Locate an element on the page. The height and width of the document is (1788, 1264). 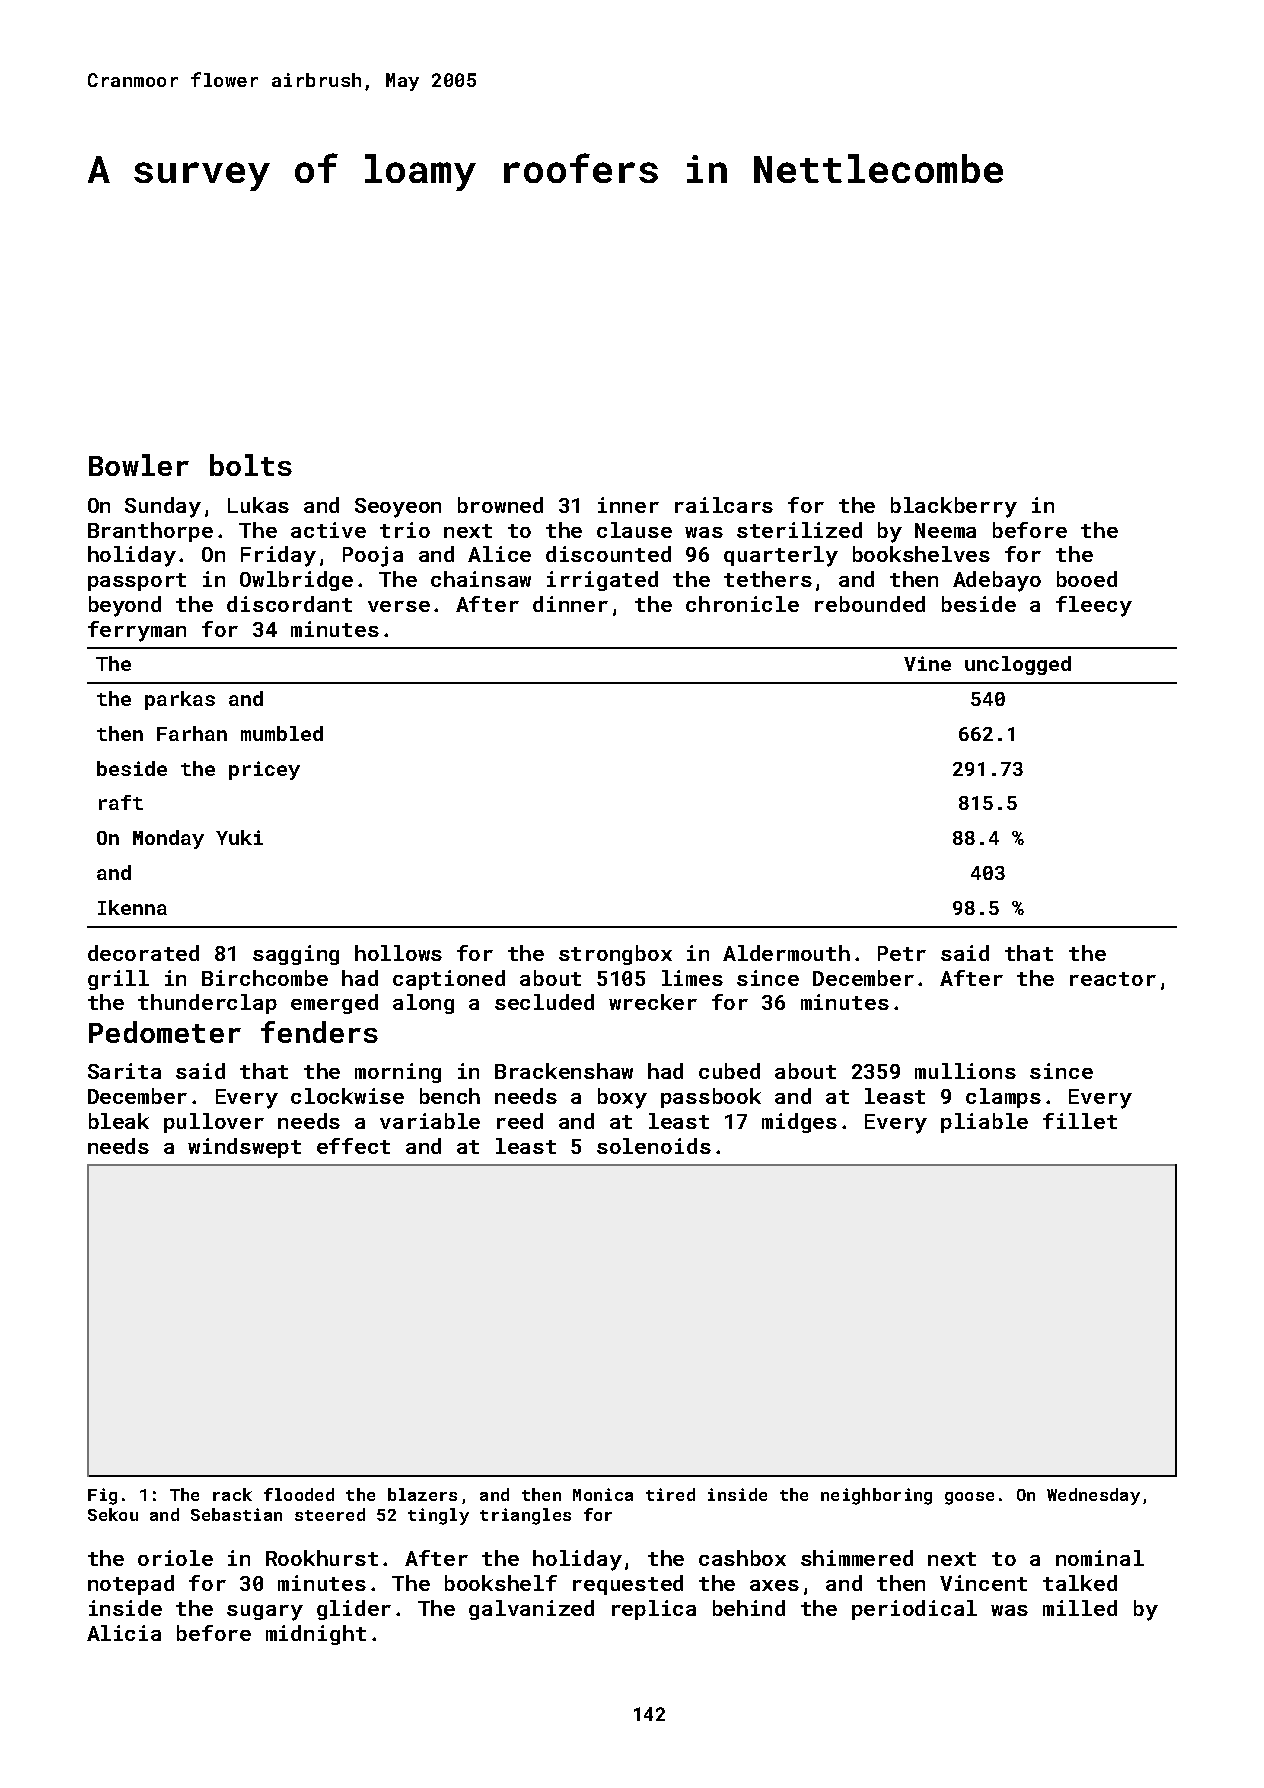
bleak is located at coordinates (119, 1121).
